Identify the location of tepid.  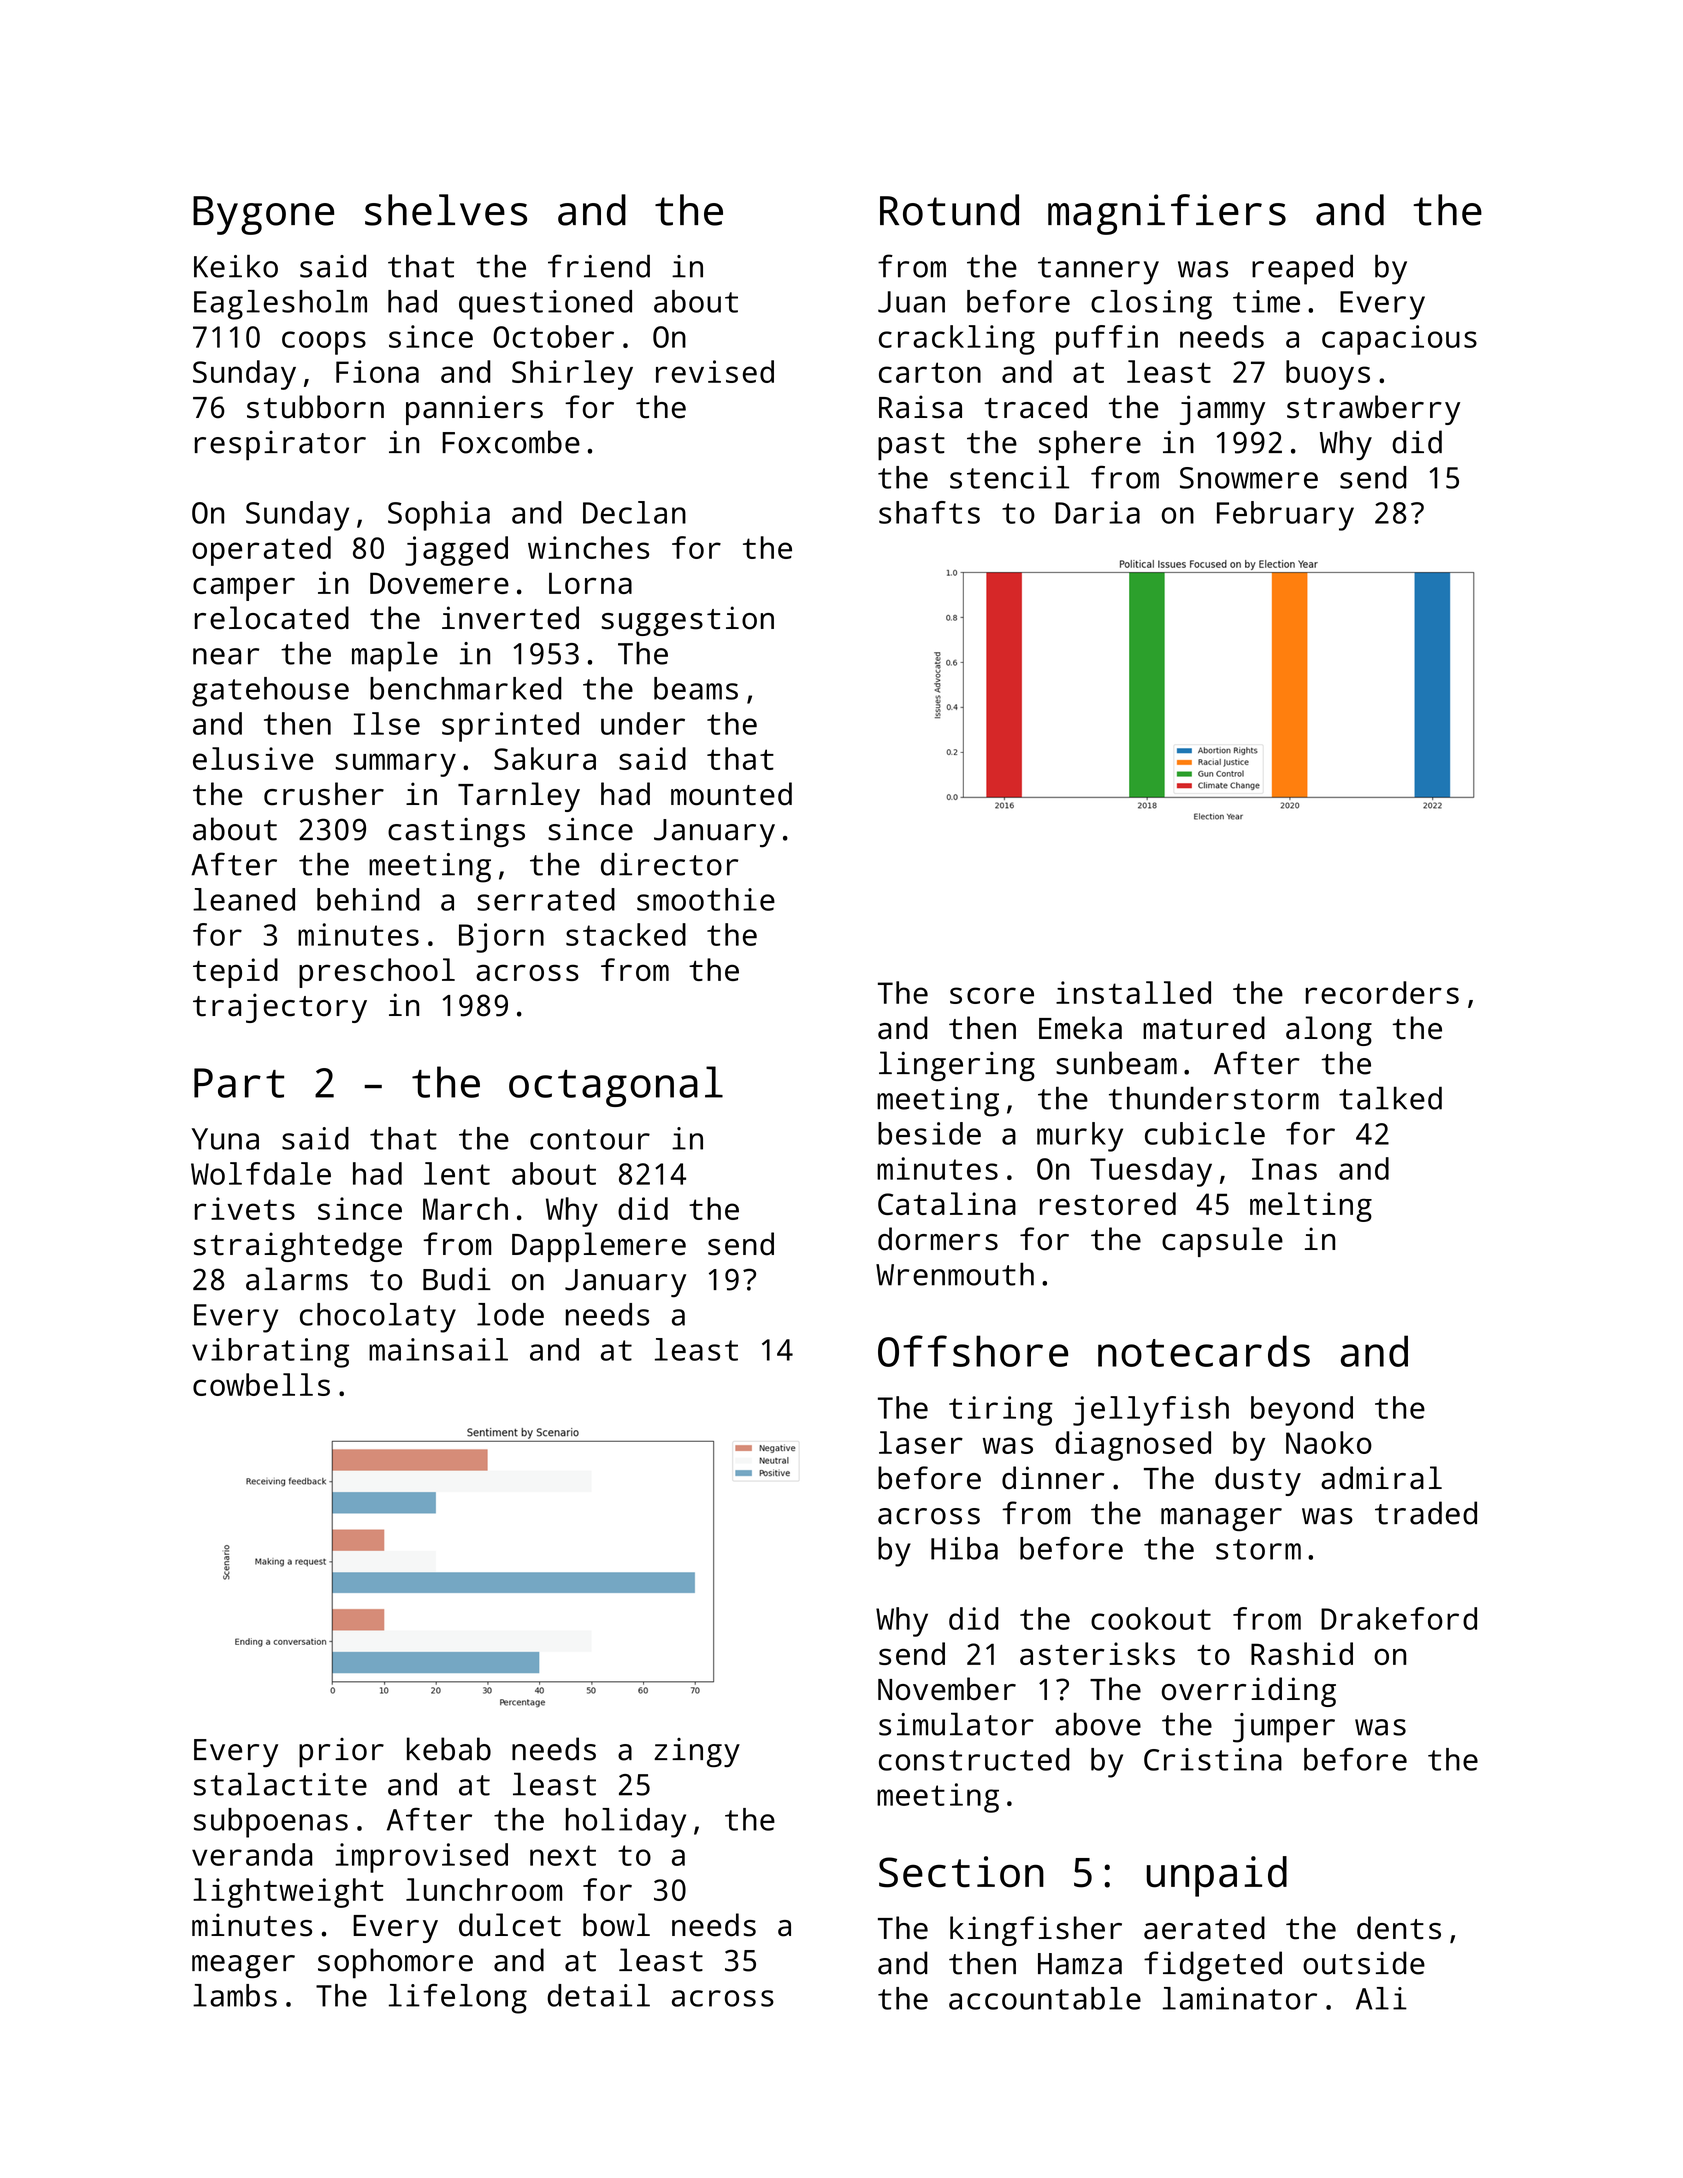
(235, 973).
